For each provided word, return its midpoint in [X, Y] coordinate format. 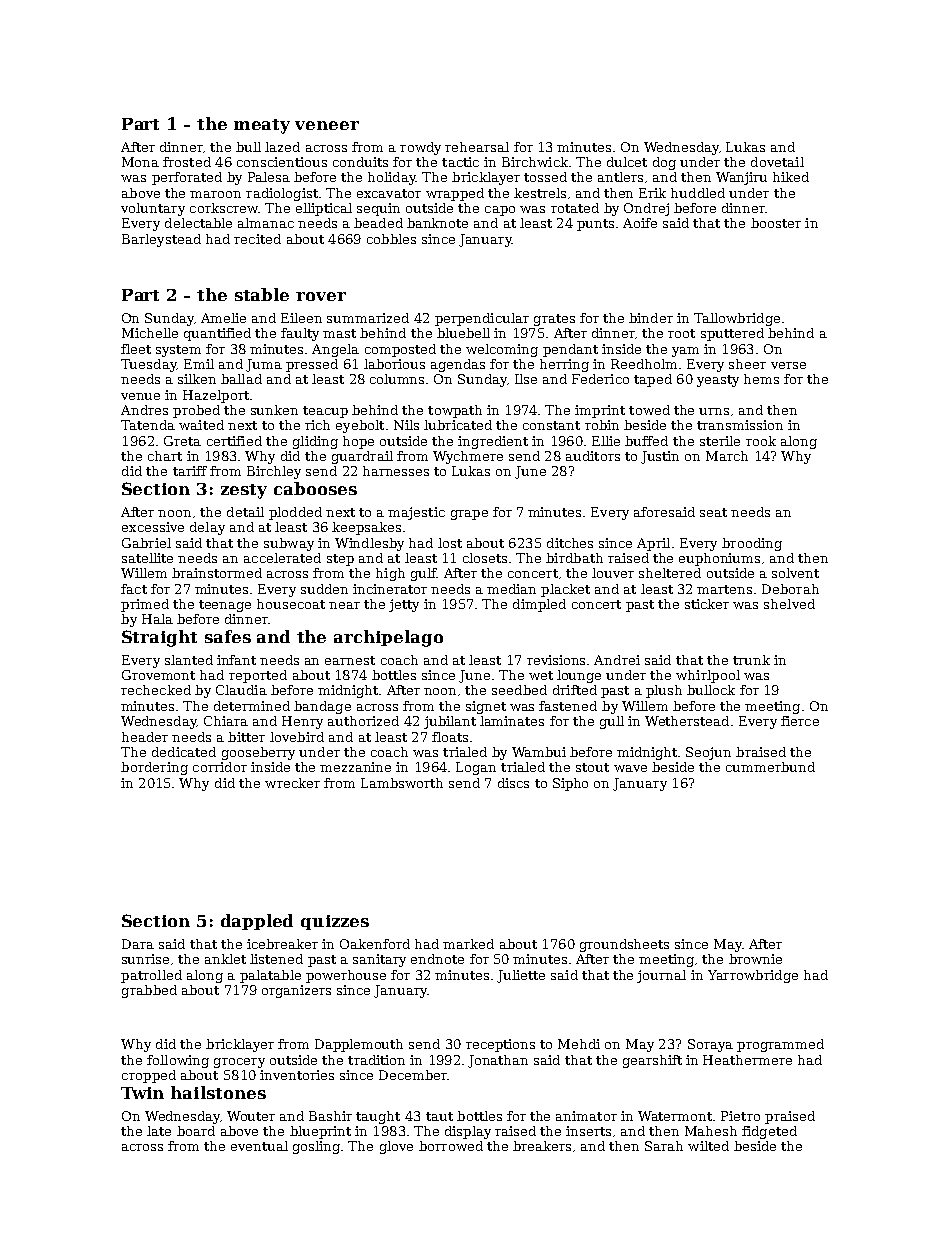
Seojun [708, 753]
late [159, 1131]
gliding [315, 442]
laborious [394, 364]
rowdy [420, 148]
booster [776, 223]
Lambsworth [402, 783]
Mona [140, 162]
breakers [542, 1146]
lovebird [297, 737]
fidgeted [769, 1132]
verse [788, 365]
